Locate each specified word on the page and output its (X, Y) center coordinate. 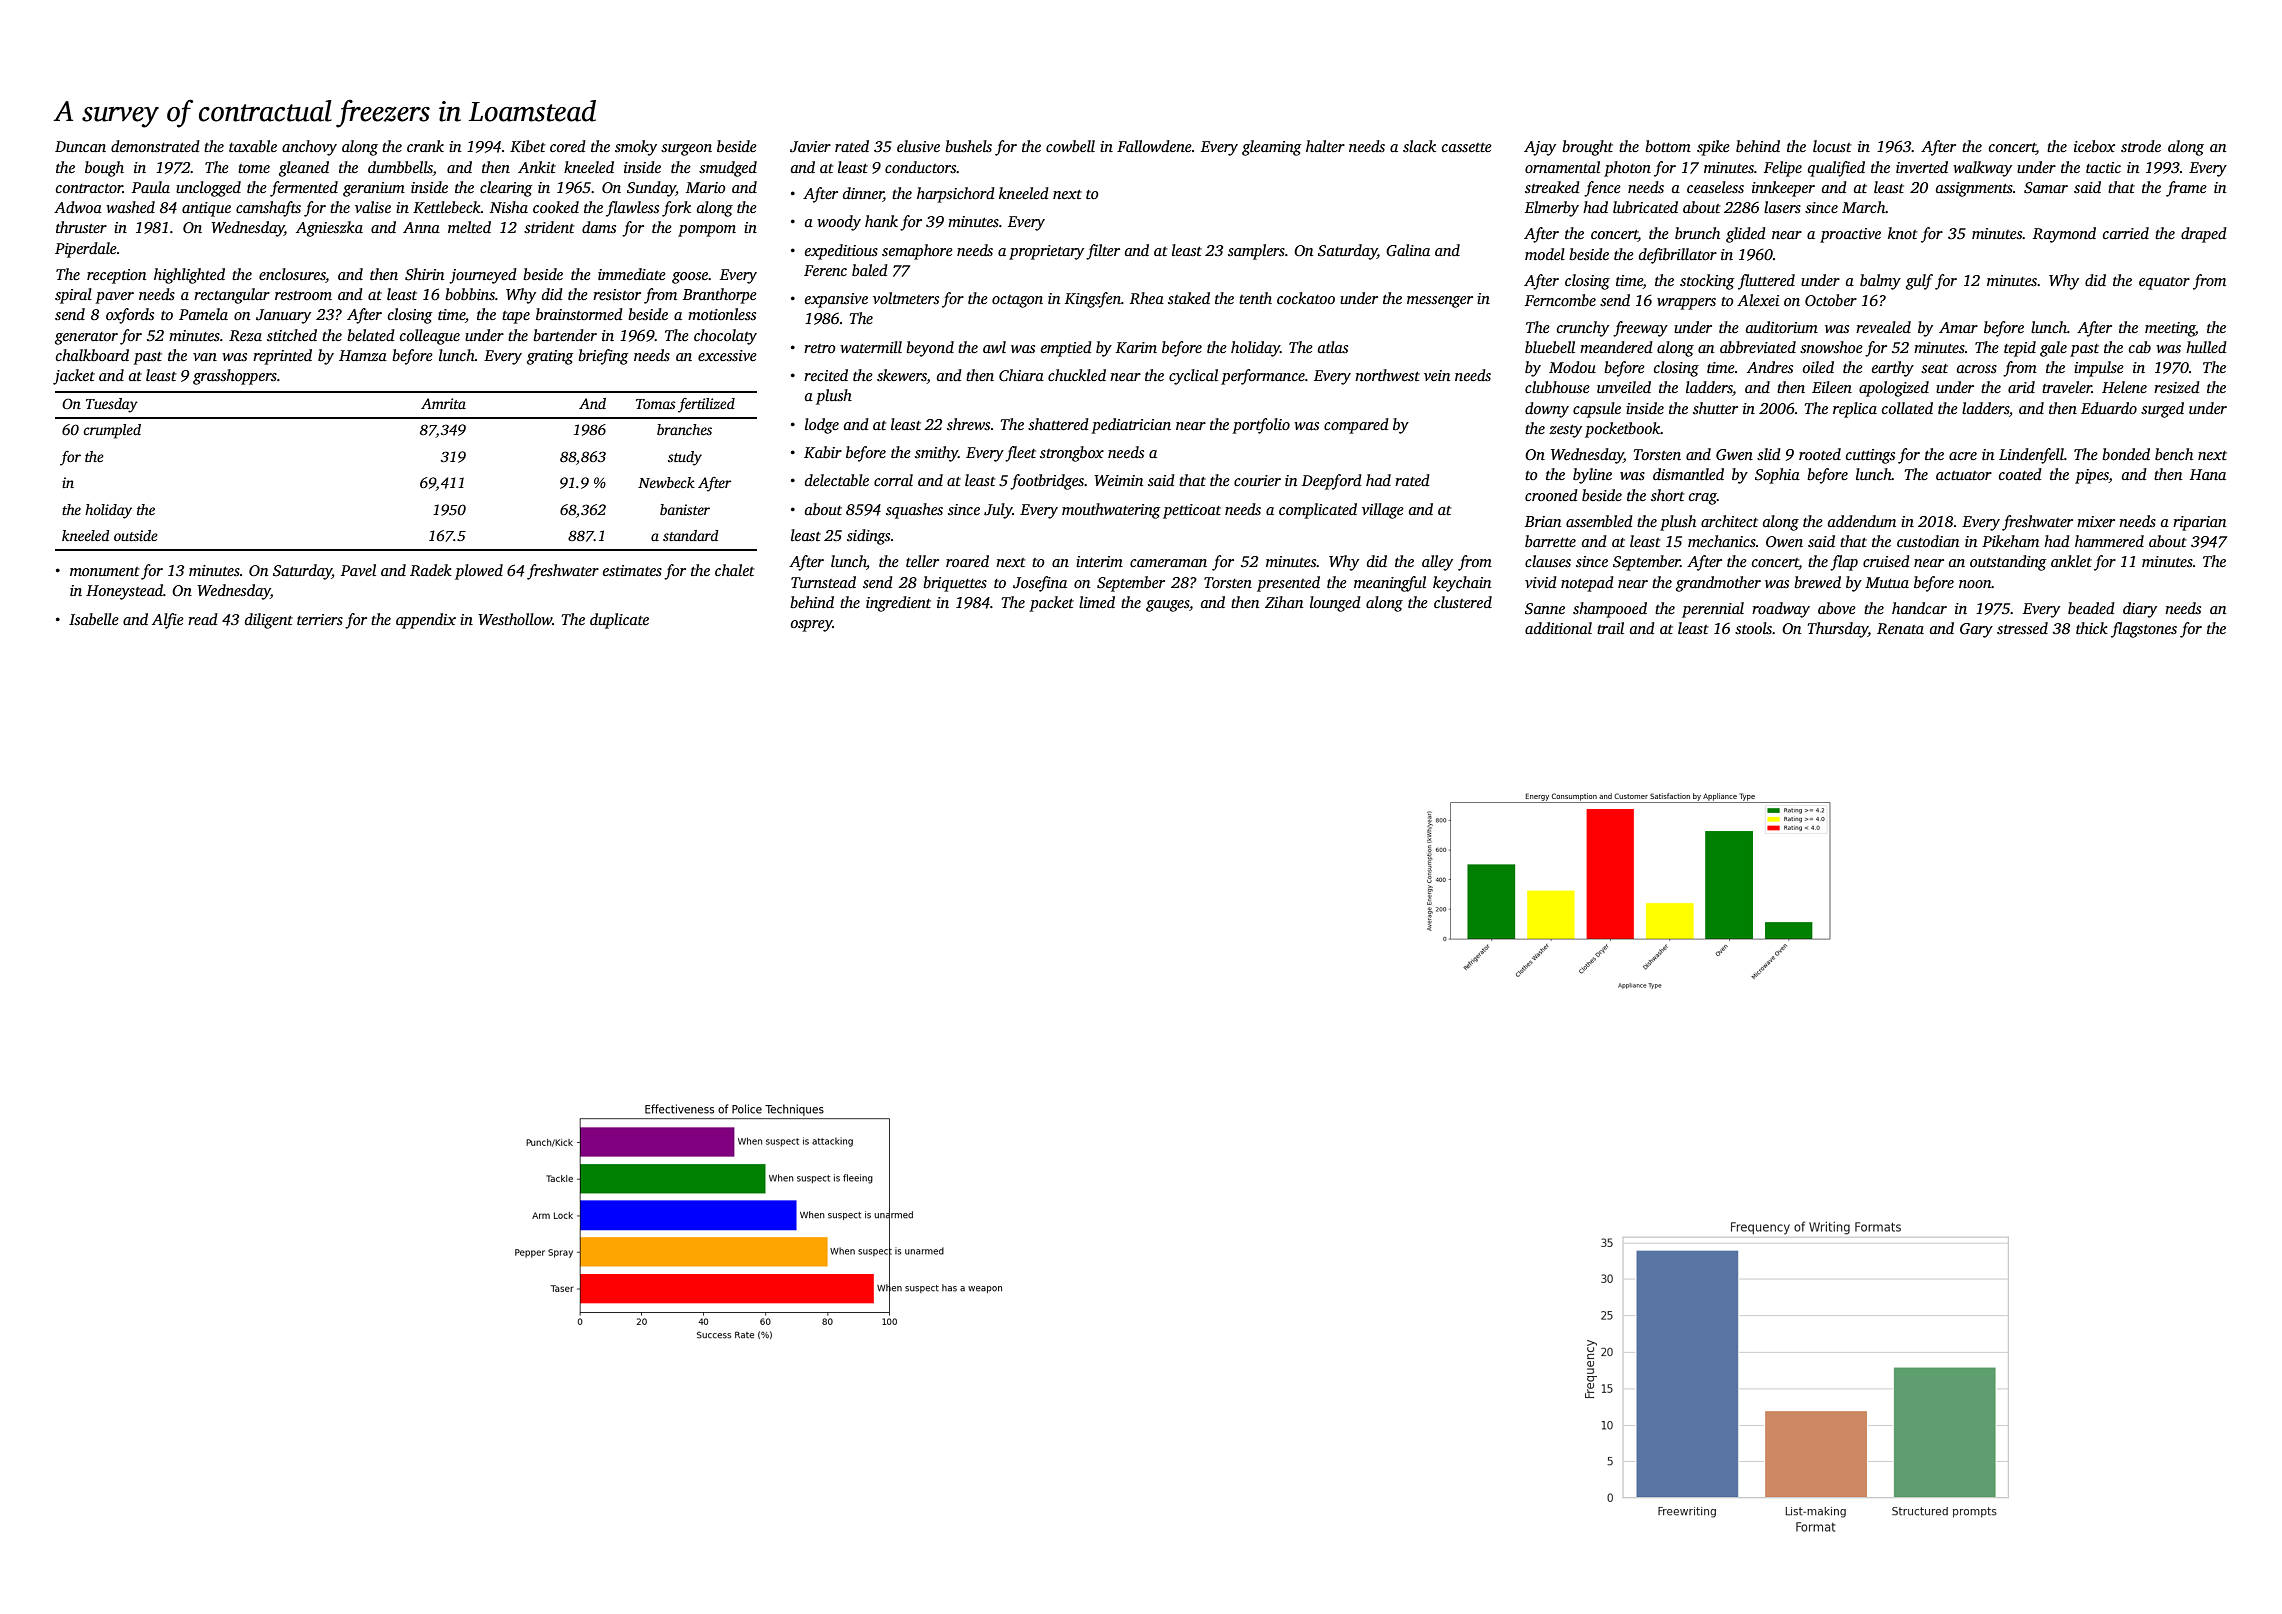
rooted (1820, 454)
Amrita (443, 403)
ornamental (1562, 167)
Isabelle (94, 619)
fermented (304, 189)
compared (1356, 426)
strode (2141, 146)
